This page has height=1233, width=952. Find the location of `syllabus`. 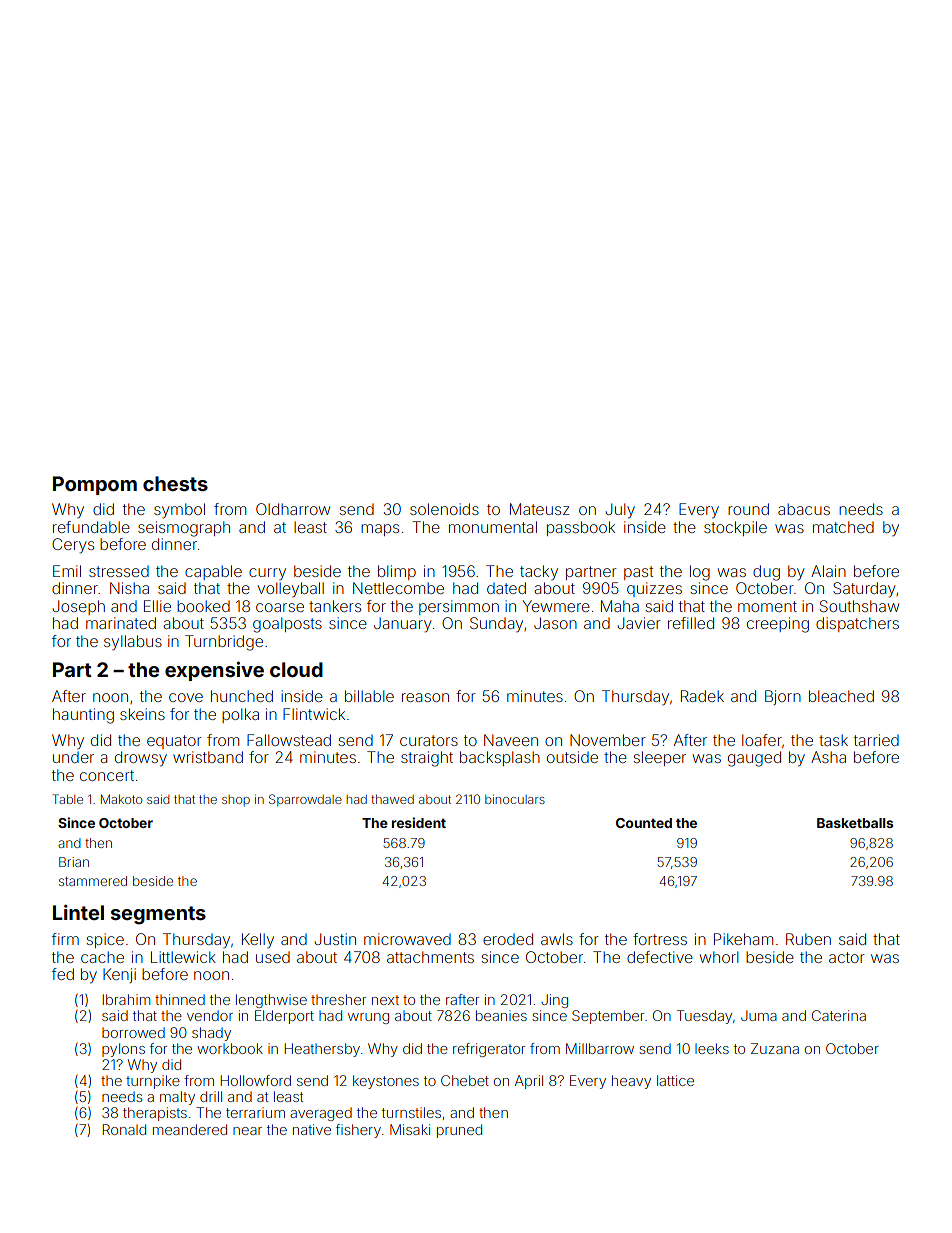

syllabus is located at coordinates (133, 642).
